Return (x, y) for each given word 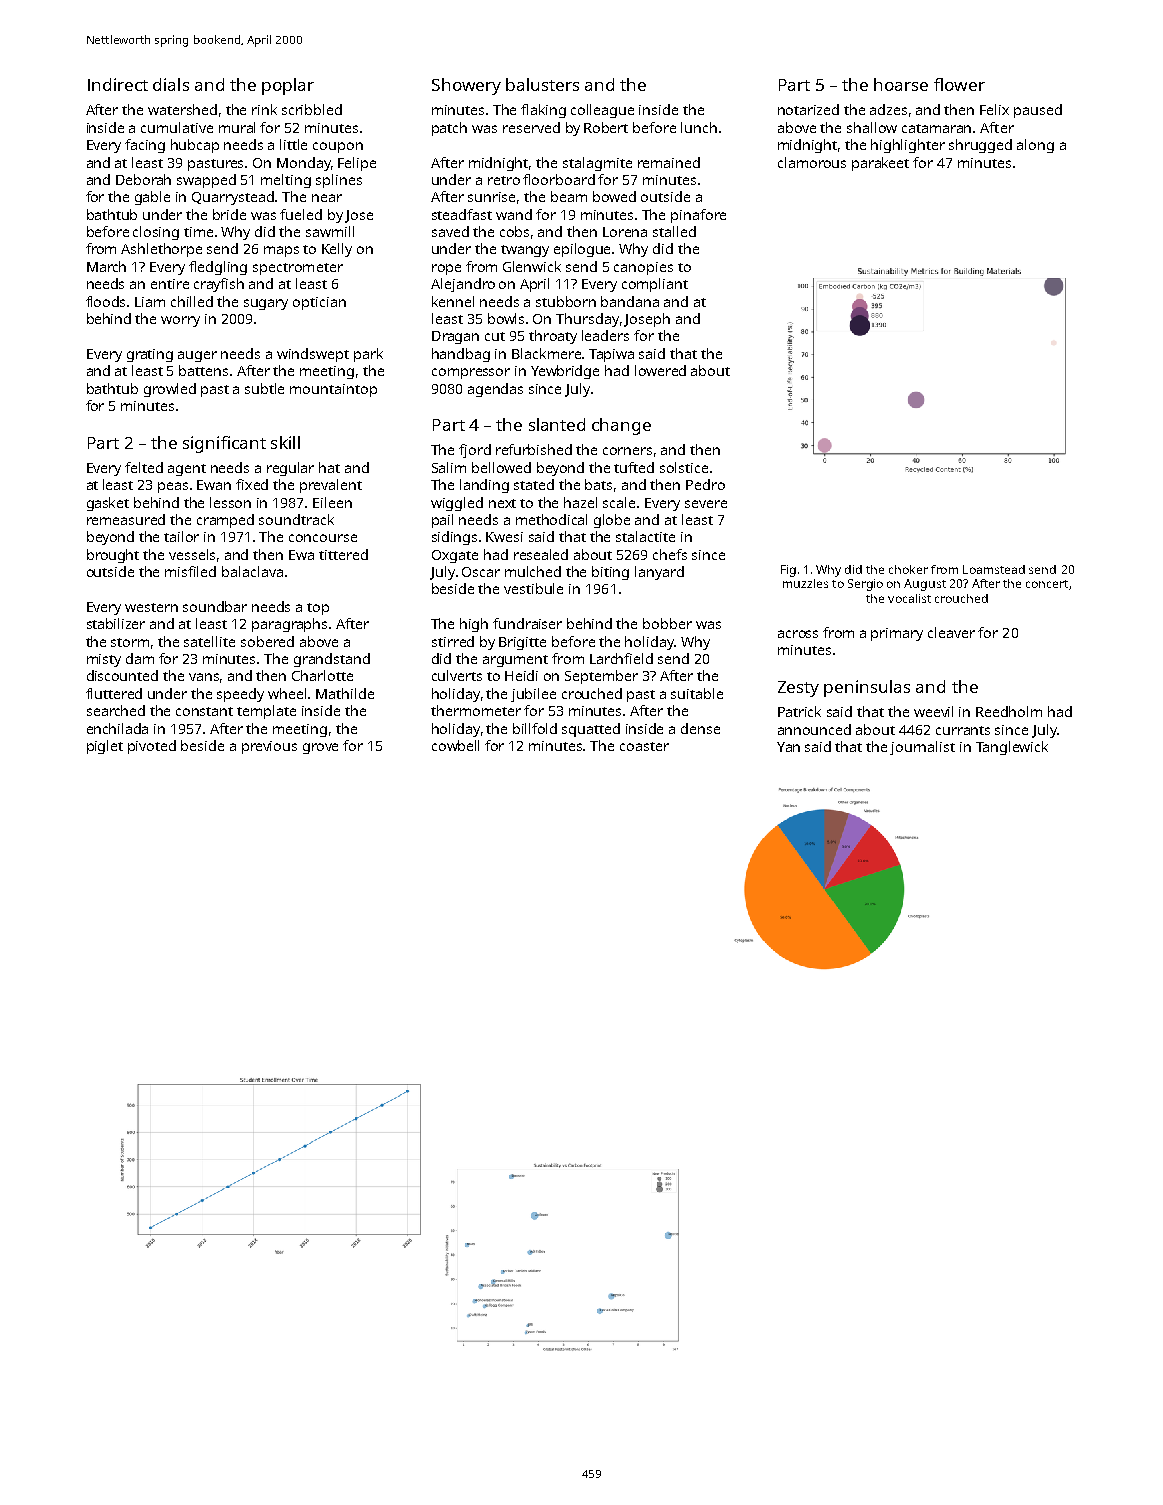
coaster (644, 746)
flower (959, 84)
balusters (542, 84)
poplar (288, 86)
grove (320, 748)
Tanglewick (1012, 748)
